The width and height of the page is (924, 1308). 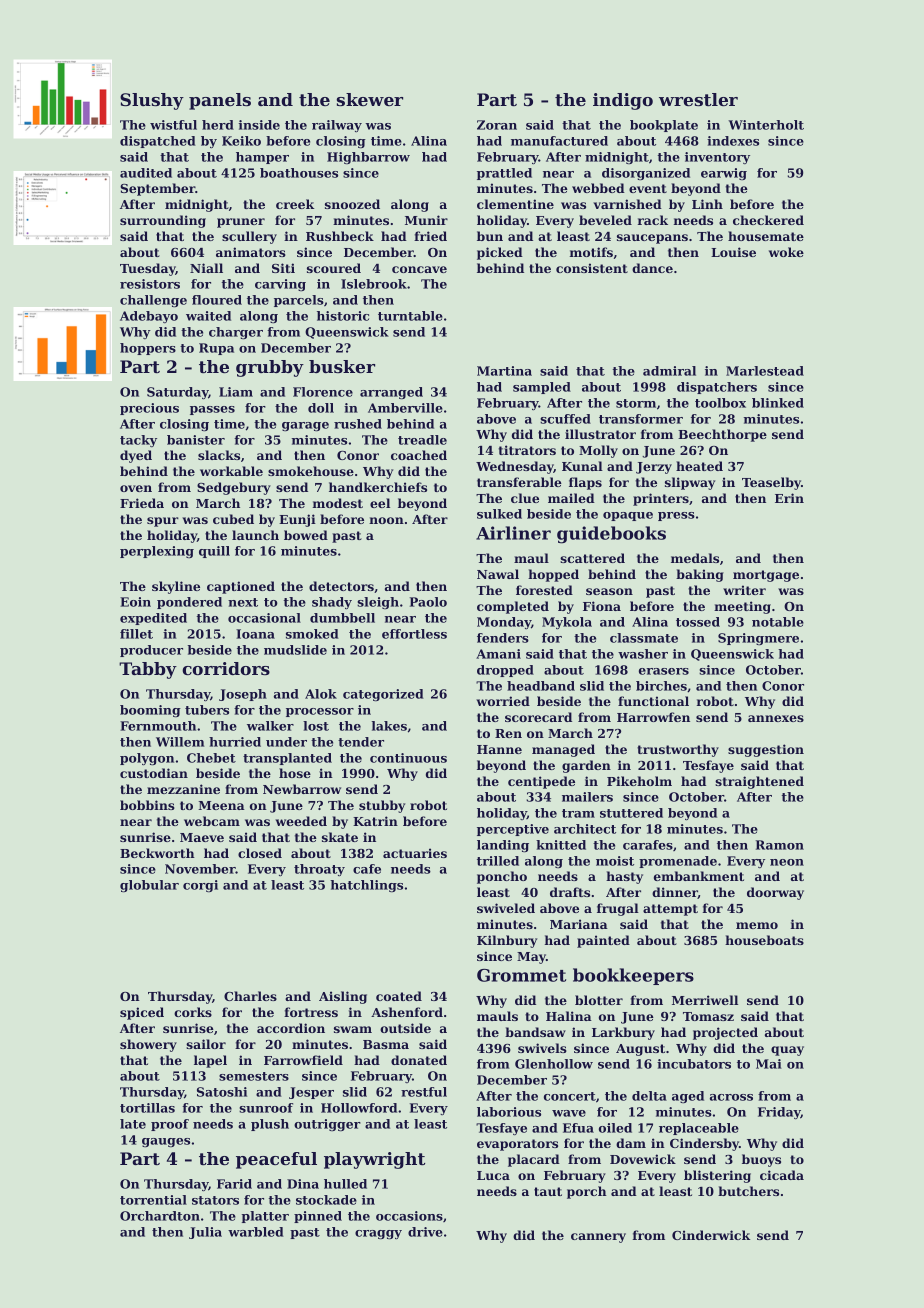 I want to click on trustworthy, so click(x=678, y=750).
